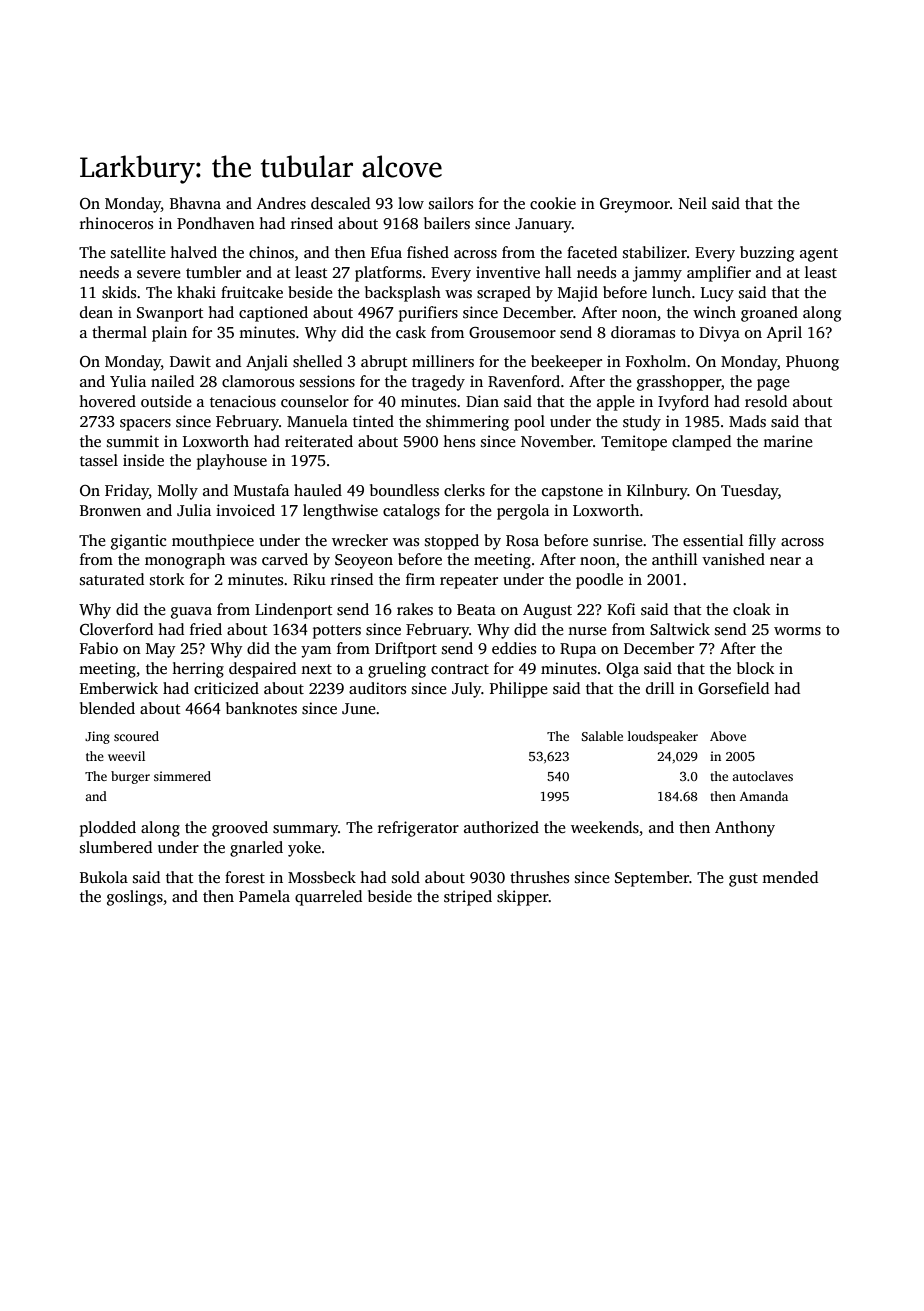 The height and width of the screenshot is (1311, 924). I want to click on authorized, so click(501, 827).
